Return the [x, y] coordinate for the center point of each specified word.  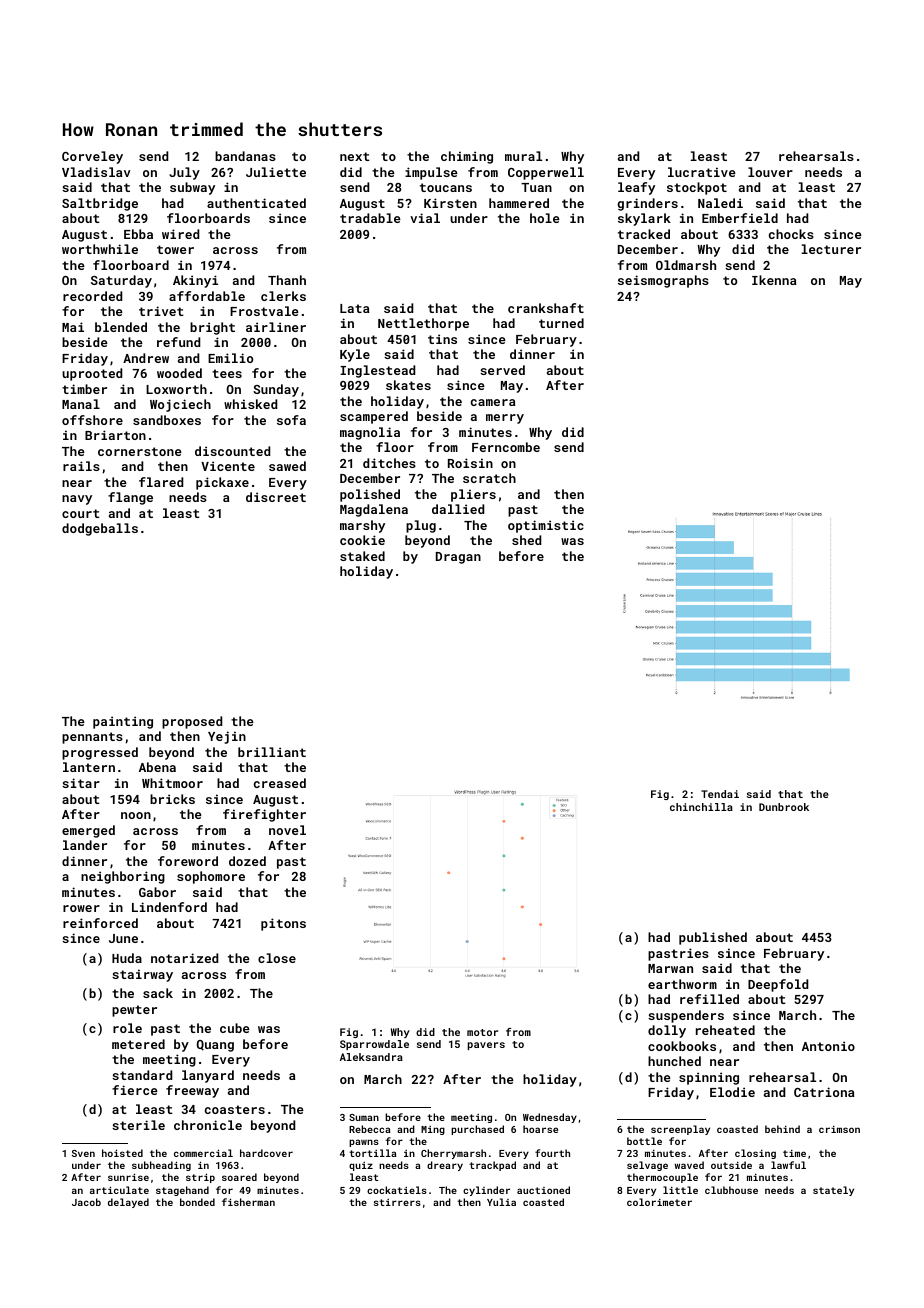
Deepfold [778, 985]
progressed [100, 753]
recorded [92, 296]
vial [425, 218]
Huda [127, 958]
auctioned [543, 1190]
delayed [128, 1203]
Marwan [670, 968]
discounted [232, 451]
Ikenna [774, 280]
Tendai [720, 794]
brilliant [272, 752]
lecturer [831, 249]
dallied [458, 509]
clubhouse [731, 1190]
